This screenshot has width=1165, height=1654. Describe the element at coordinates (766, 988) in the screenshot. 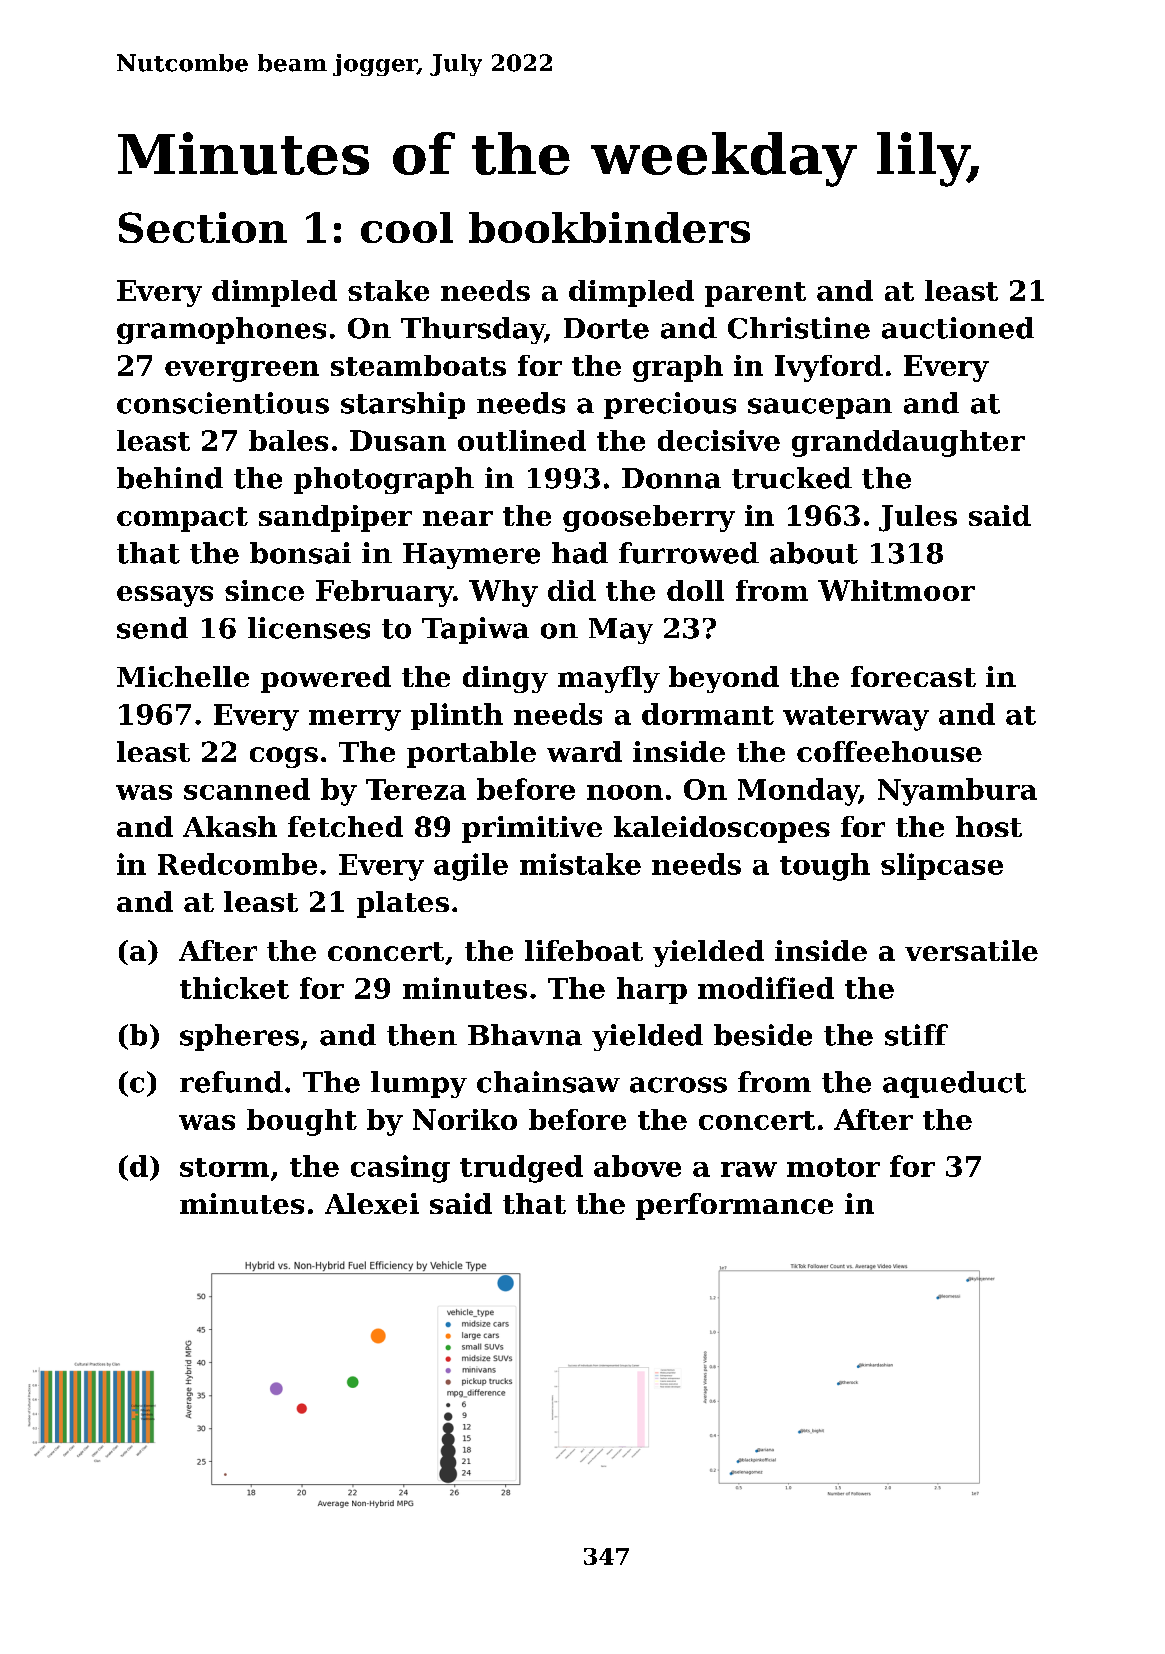

I see `modified` at that location.
